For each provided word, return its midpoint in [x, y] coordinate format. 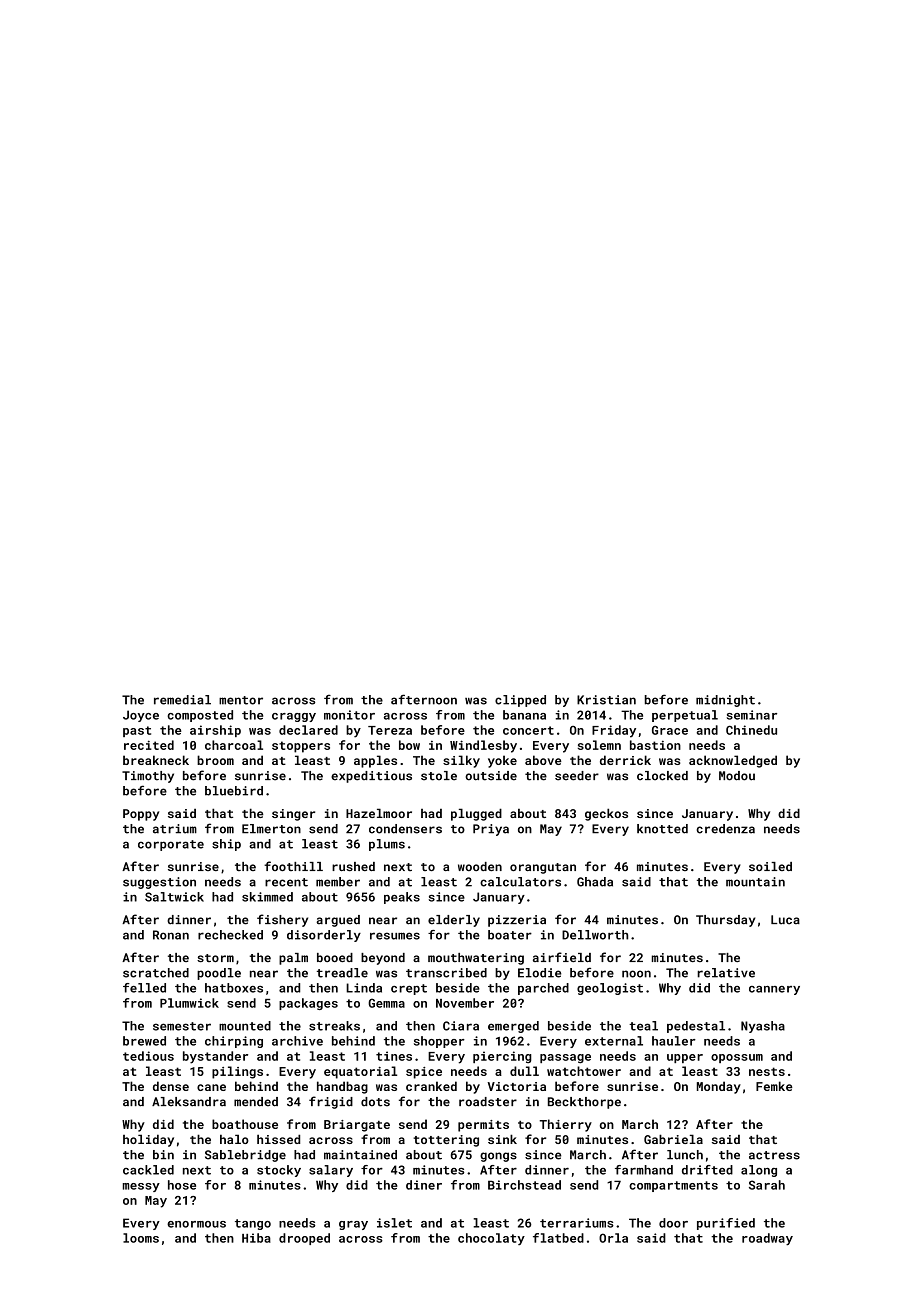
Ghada [595, 882]
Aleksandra [189, 1102]
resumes [395, 936]
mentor [241, 700]
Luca [785, 920]
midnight [725, 701]
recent [286, 882]
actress [774, 1155]
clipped [520, 701]
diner [424, 1185]
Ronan [171, 935]
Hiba [256, 1238]
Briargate [357, 1126]
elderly [454, 921]
